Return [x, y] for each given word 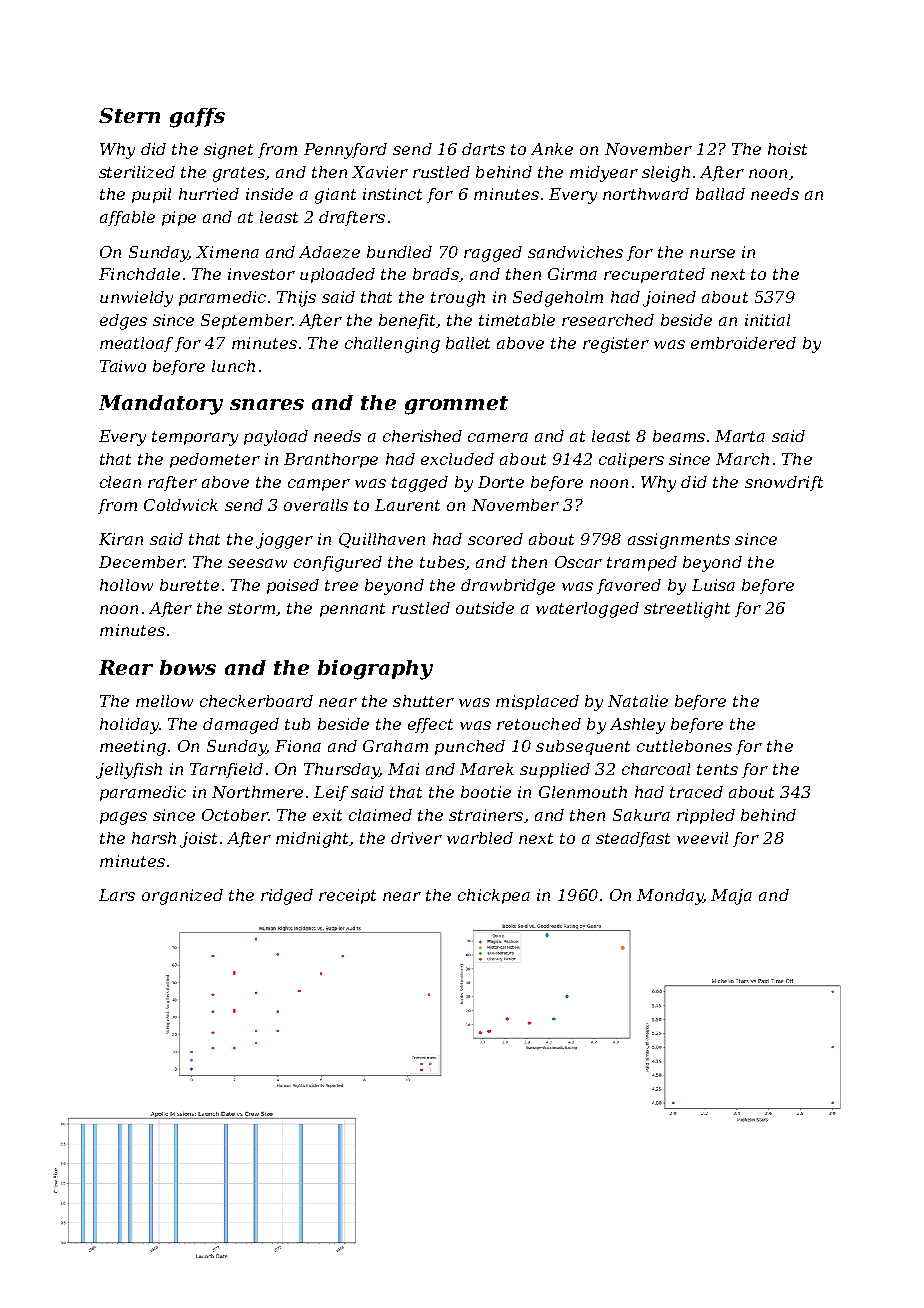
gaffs [197, 118]
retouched [539, 724]
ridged [287, 897]
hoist [787, 149]
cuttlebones [684, 746]
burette [189, 585]
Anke [552, 149]
